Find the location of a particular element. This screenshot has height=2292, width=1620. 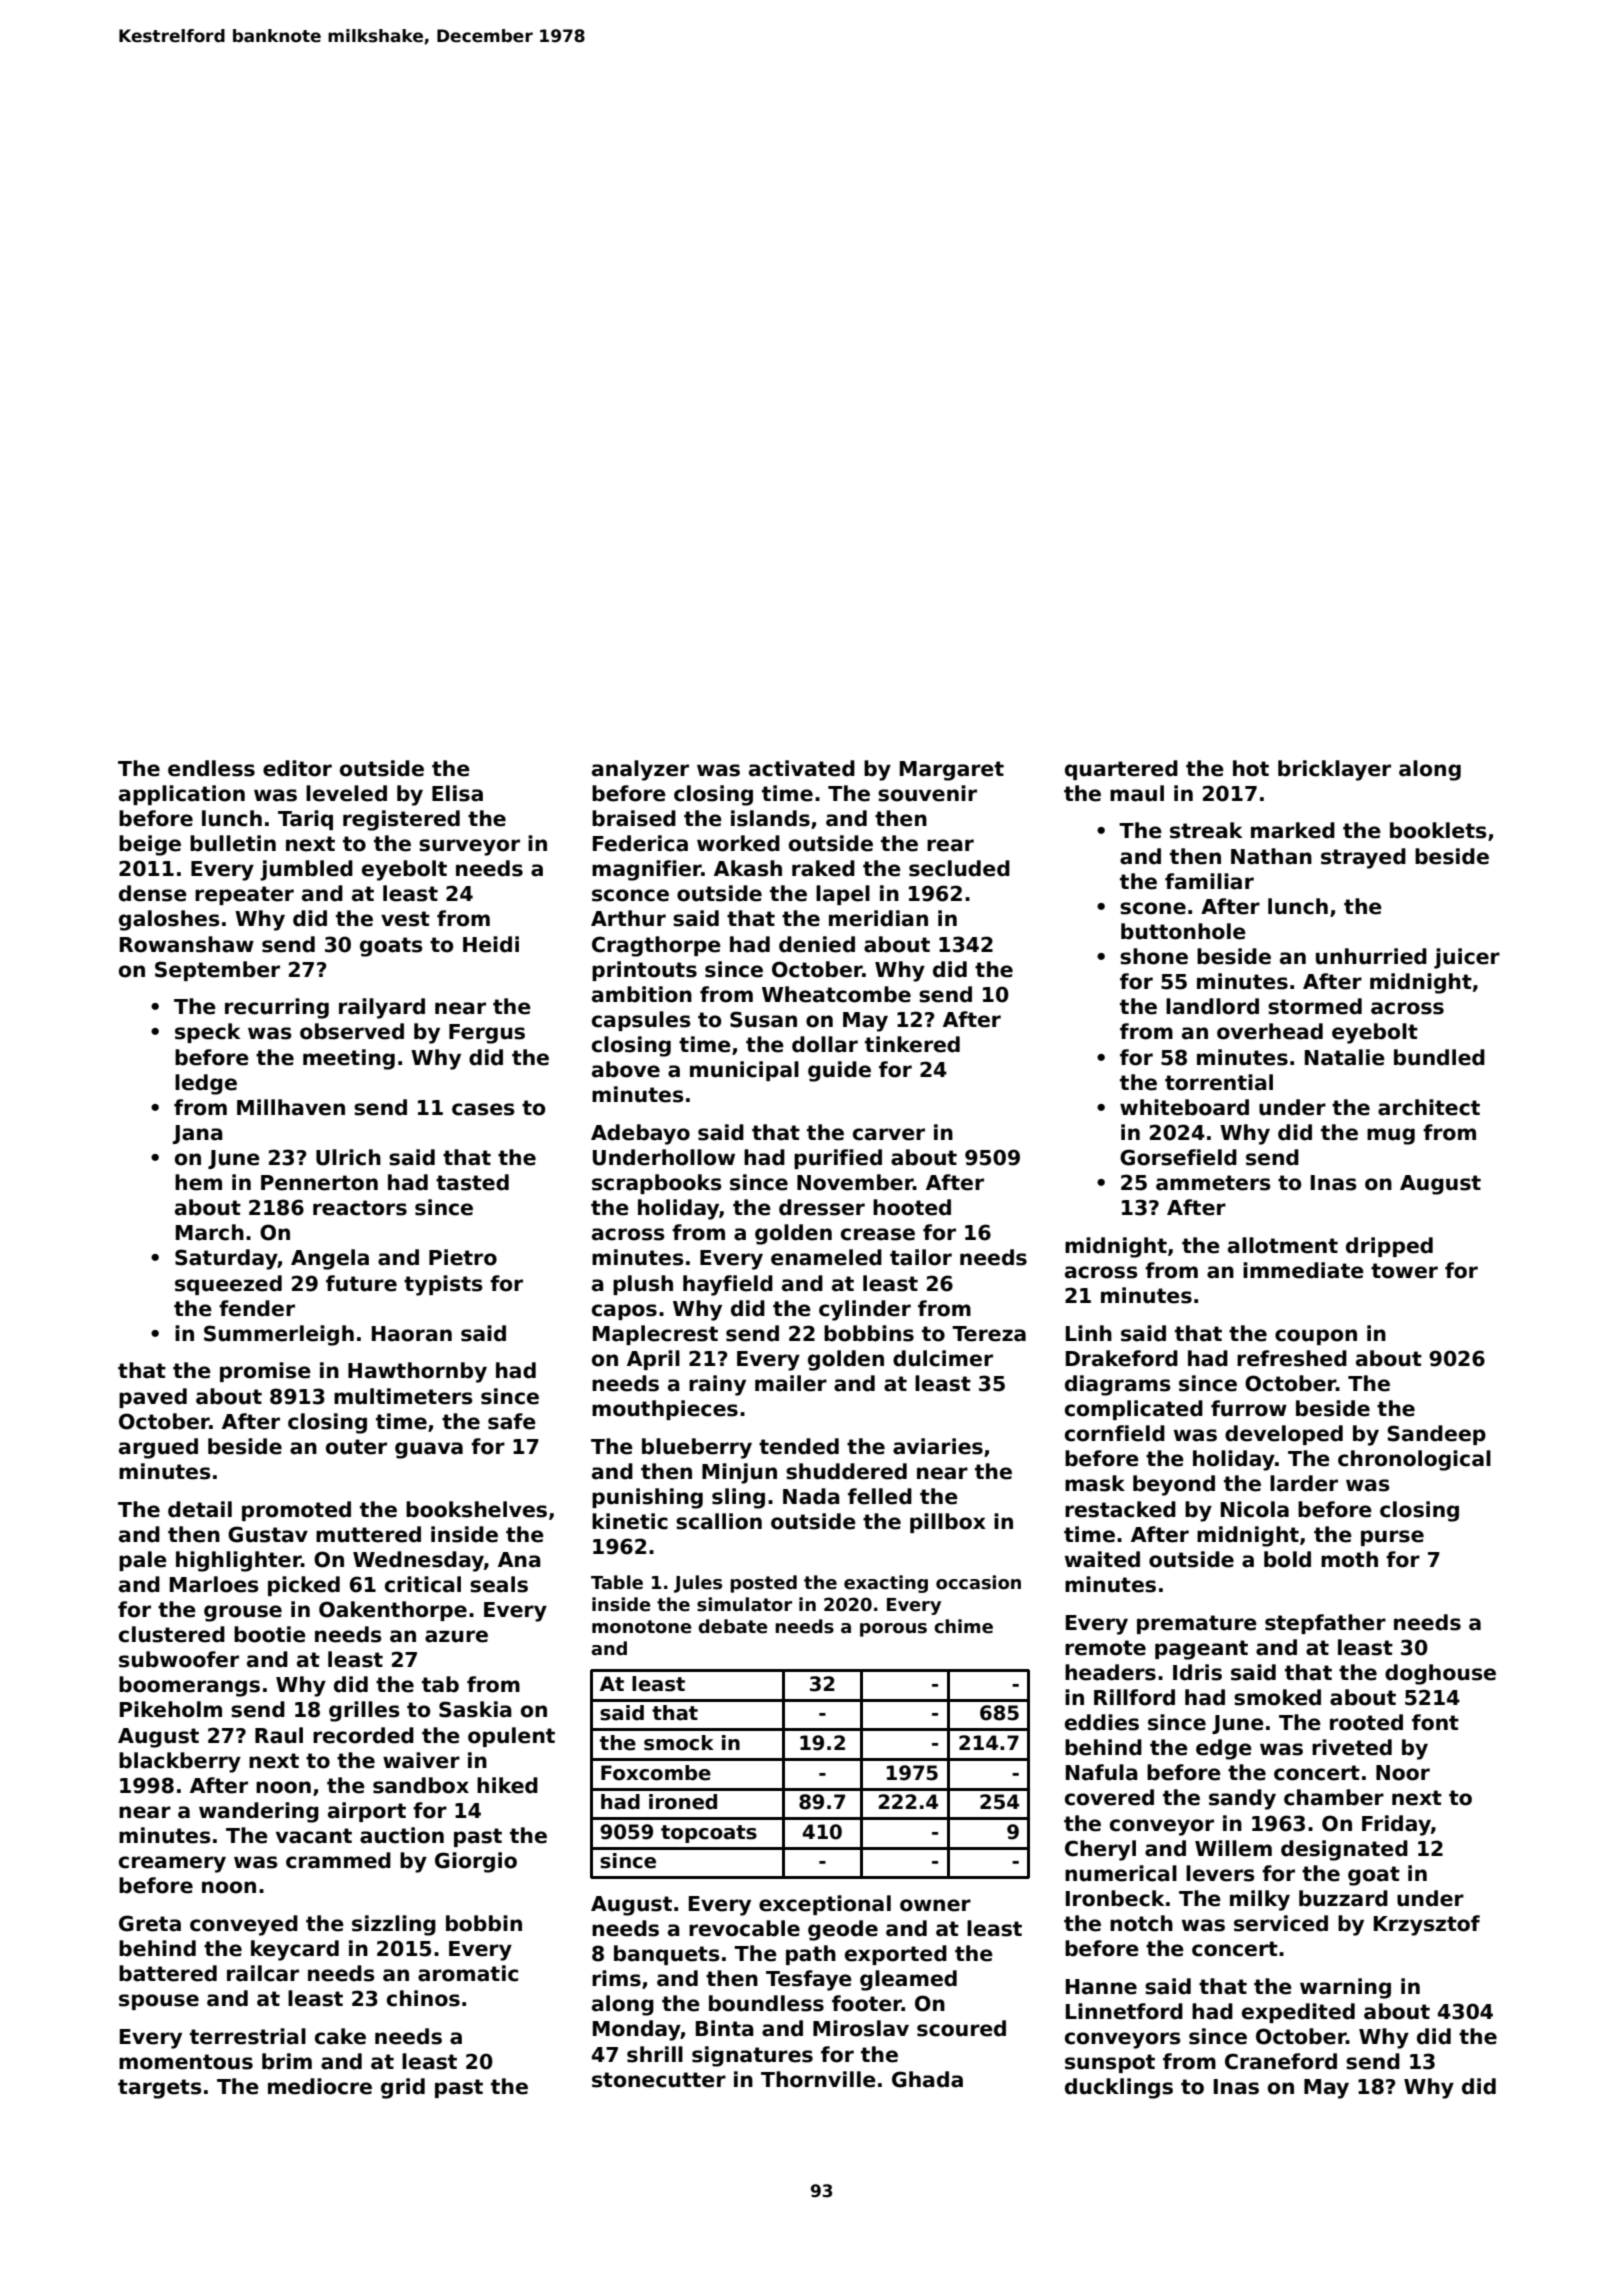

dripped is located at coordinates (1389, 1247).
